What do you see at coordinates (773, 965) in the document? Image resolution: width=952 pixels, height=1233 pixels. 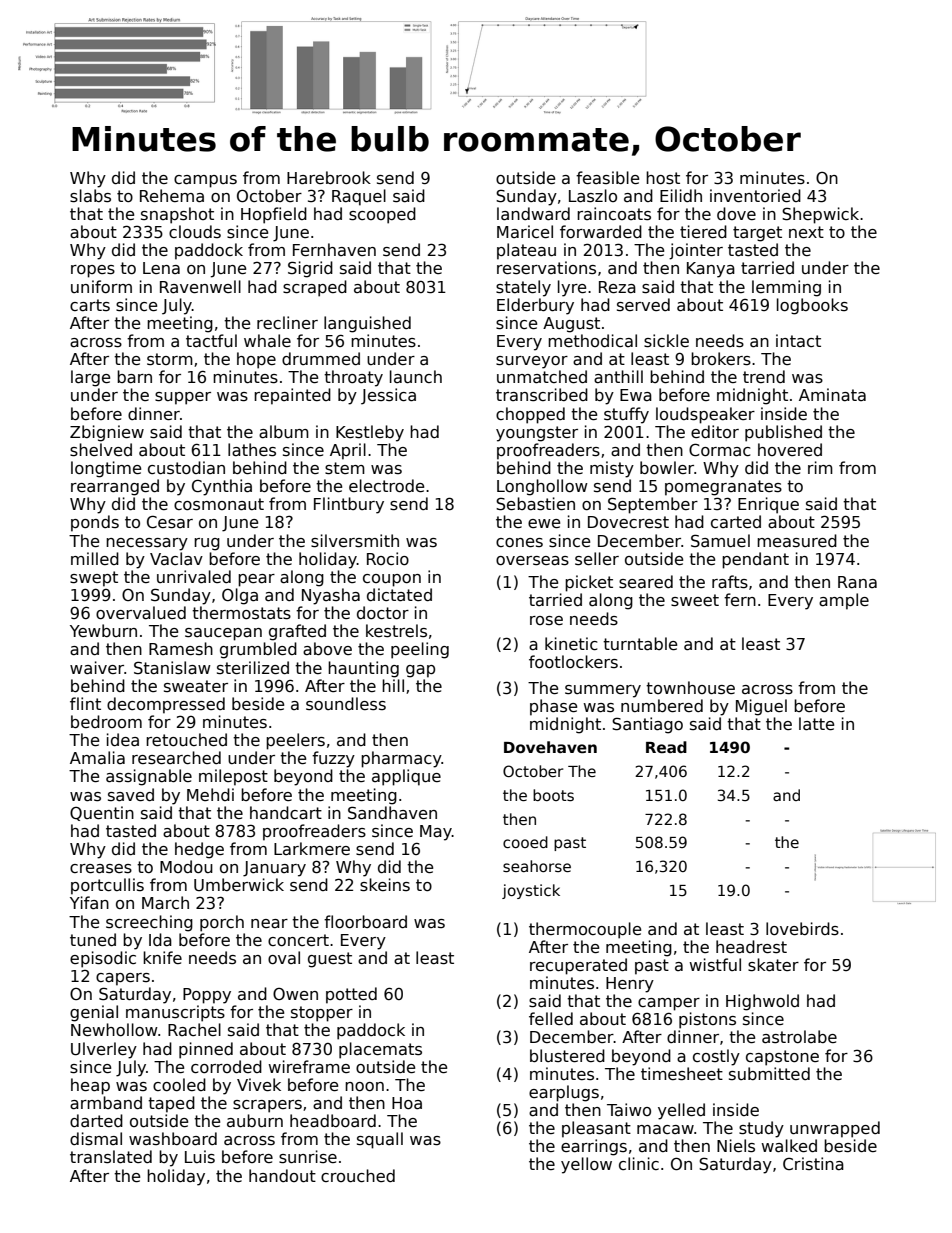 I see `skater` at bounding box center [773, 965].
